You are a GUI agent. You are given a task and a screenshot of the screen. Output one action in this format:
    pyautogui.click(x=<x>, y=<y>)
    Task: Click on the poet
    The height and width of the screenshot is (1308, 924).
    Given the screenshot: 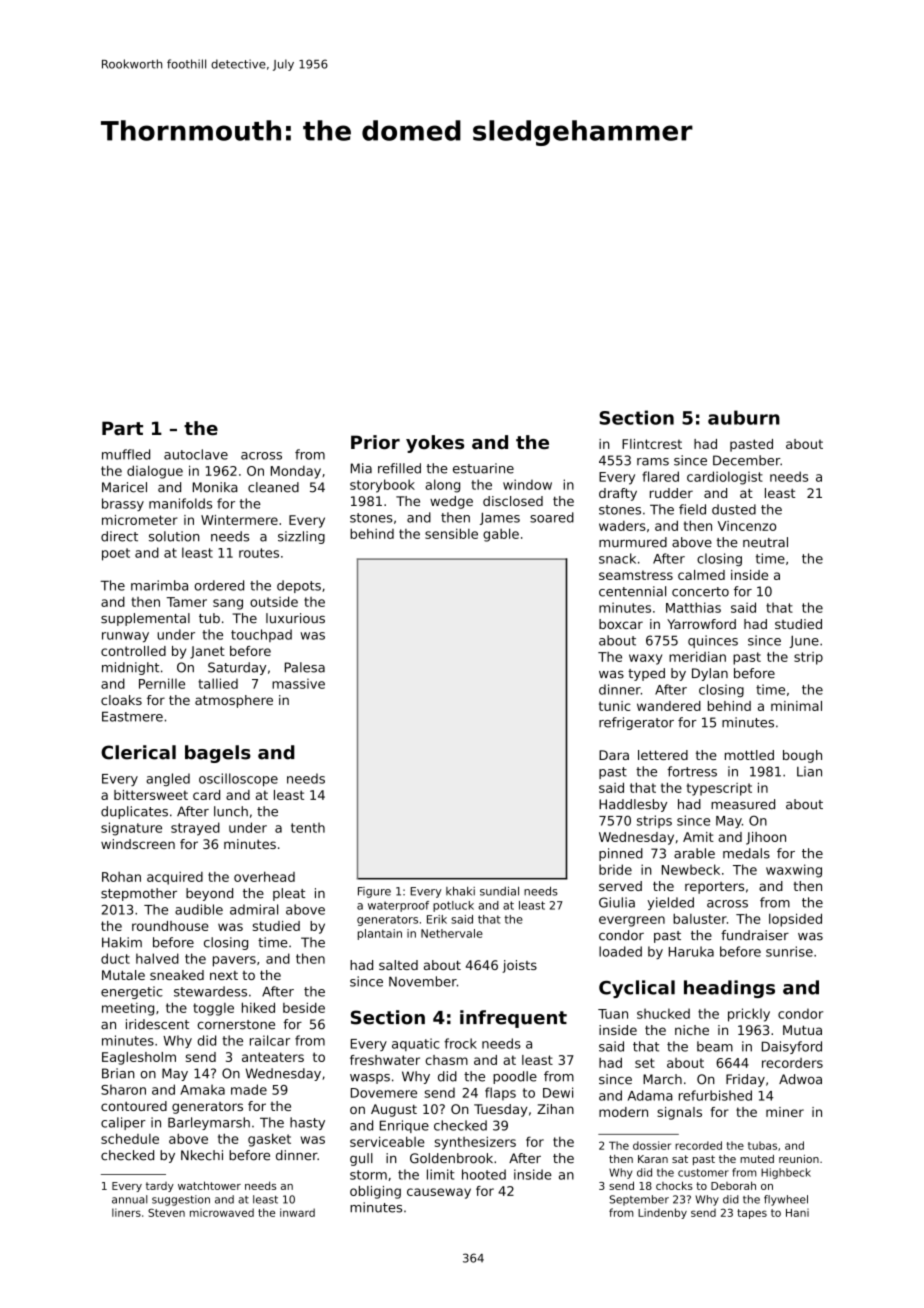 What is the action you would take?
    pyautogui.click(x=116, y=554)
